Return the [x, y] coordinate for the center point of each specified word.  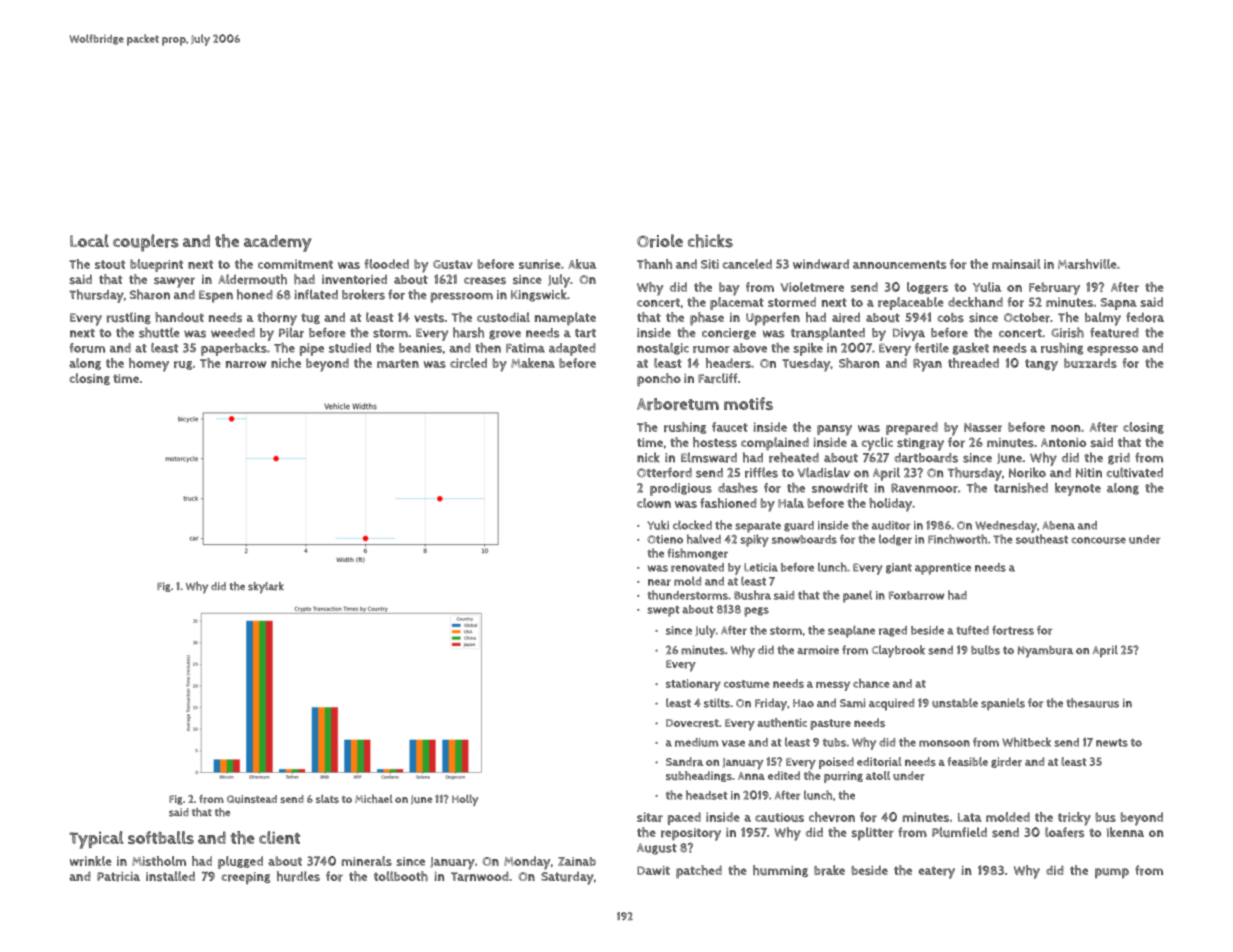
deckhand [975, 302]
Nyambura [1045, 652]
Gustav [453, 264]
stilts [717, 703]
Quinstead [252, 799]
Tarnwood [480, 876]
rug [183, 365]
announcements [899, 264]
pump [1112, 873]
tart [585, 333]
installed [170, 876]
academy [278, 243]
